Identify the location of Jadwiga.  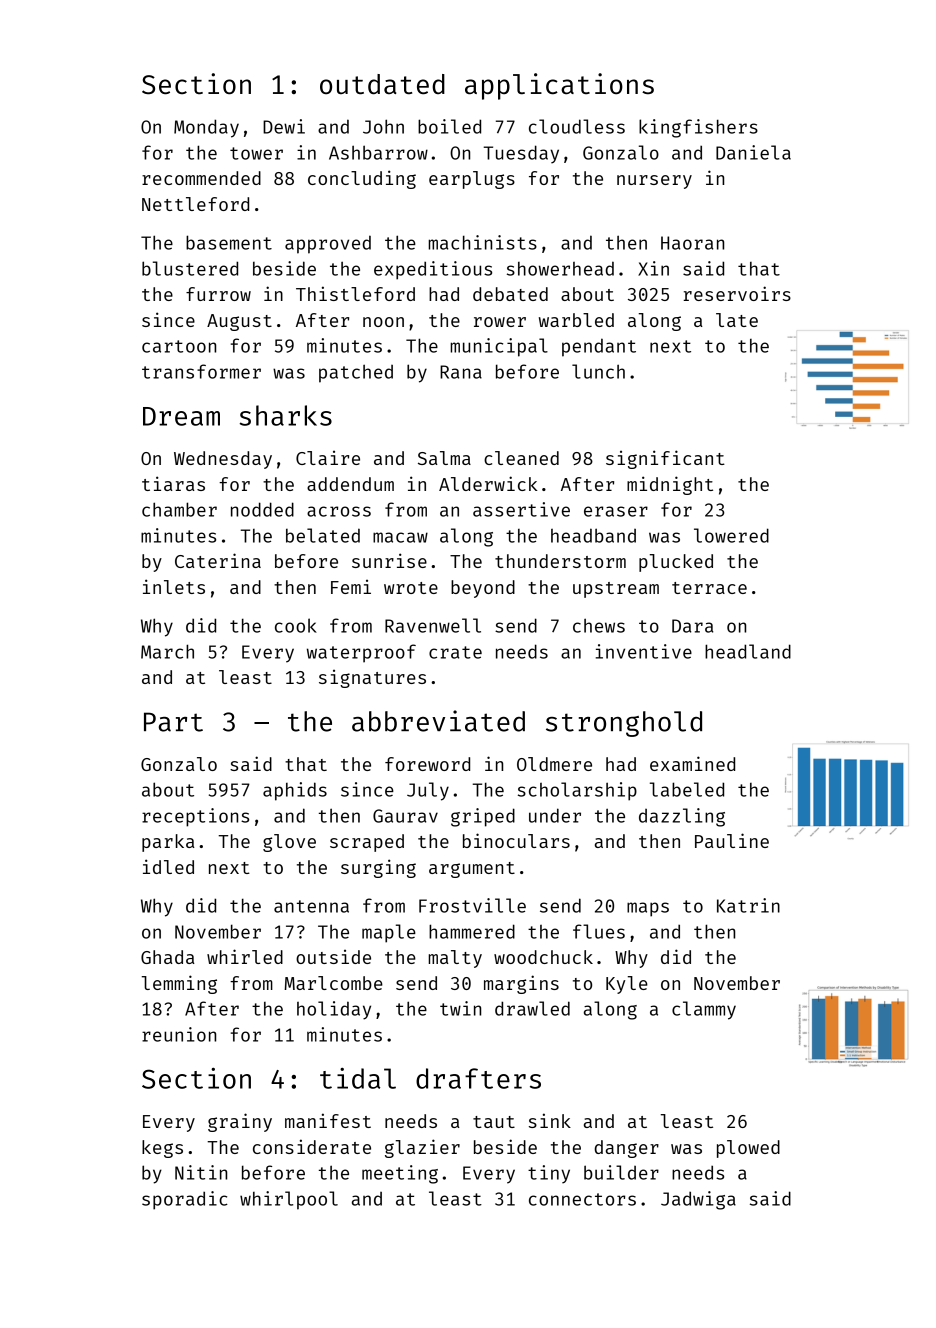
(698, 1200).
